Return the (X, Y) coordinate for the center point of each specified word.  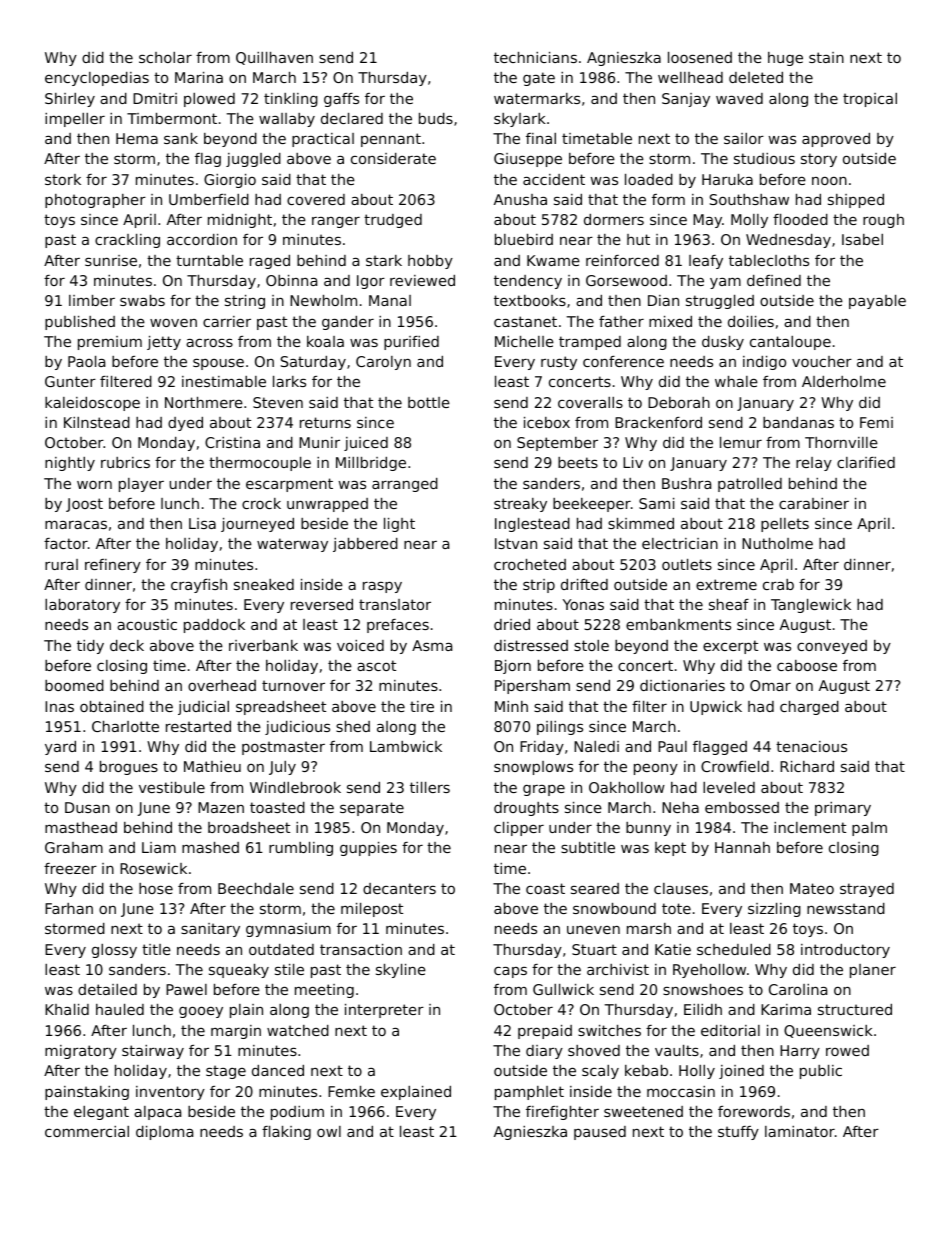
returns (325, 422)
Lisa (202, 523)
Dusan (87, 807)
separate (372, 809)
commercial (87, 1131)
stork (63, 179)
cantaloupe (790, 343)
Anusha (520, 199)
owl (329, 1131)
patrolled (750, 485)
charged (809, 708)
